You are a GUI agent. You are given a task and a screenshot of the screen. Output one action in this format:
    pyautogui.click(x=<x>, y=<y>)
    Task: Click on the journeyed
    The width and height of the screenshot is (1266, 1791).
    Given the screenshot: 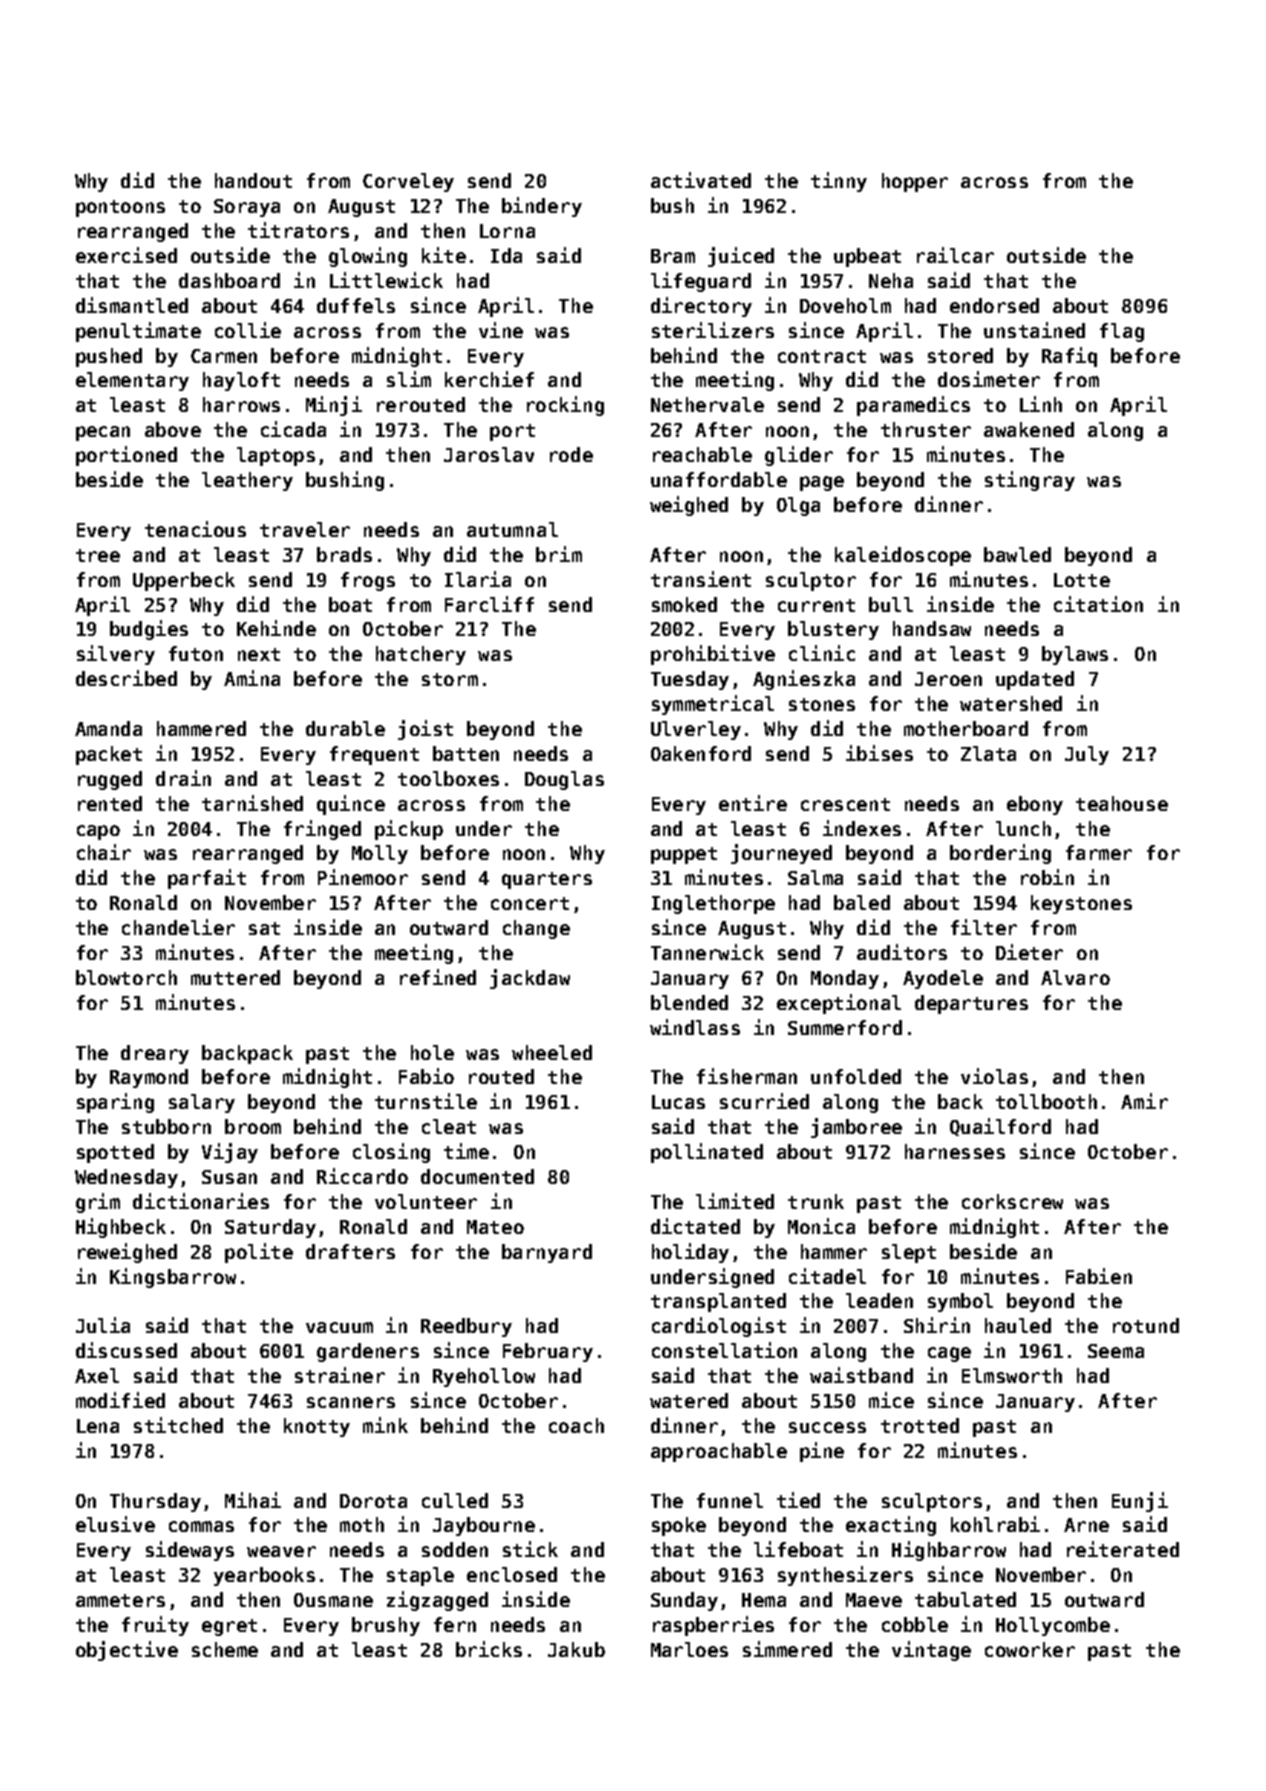 What is the action you would take?
    pyautogui.click(x=781, y=854)
